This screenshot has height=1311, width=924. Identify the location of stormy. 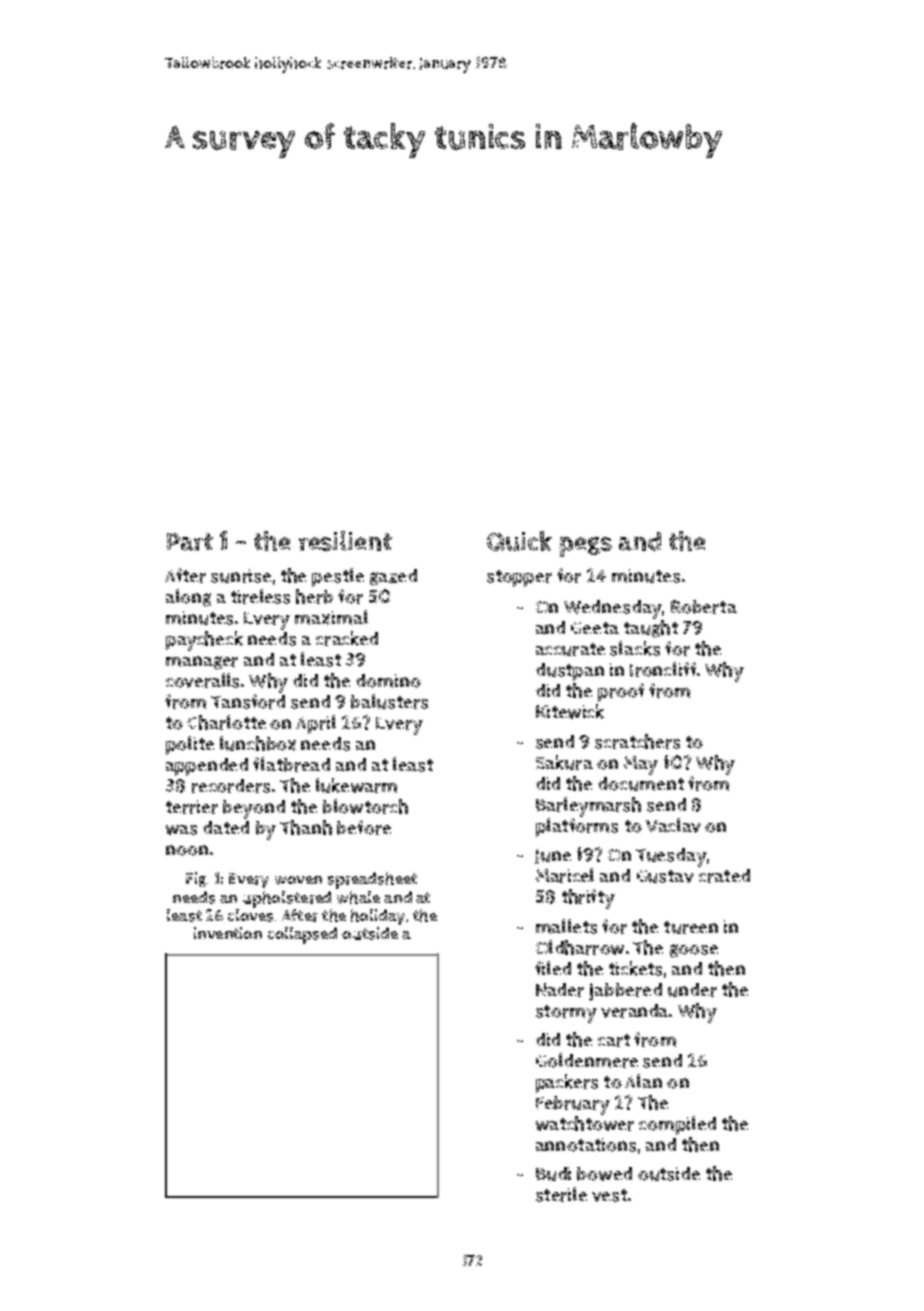
(566, 1014).
